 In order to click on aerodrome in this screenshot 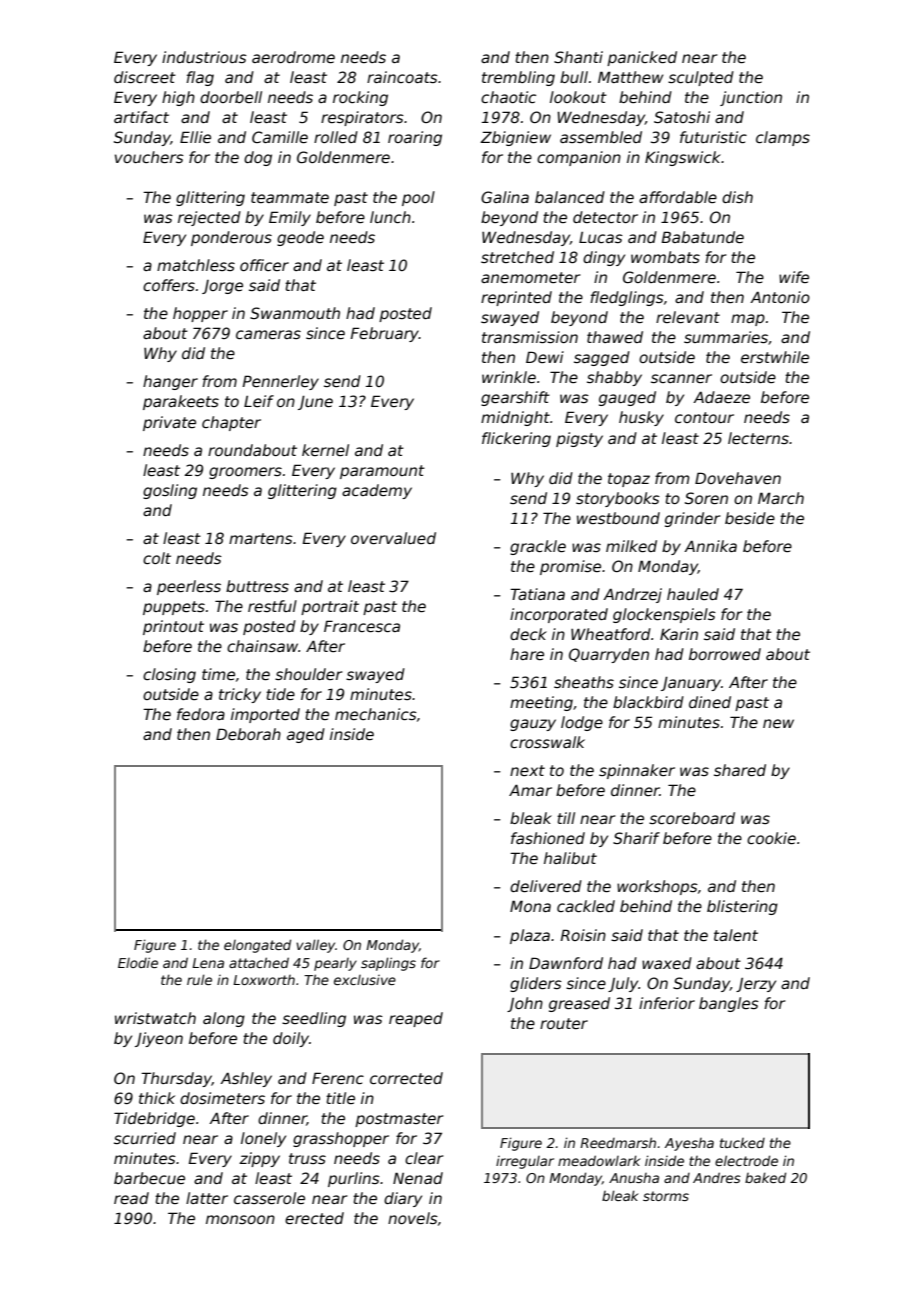, I will do `click(293, 57)`.
